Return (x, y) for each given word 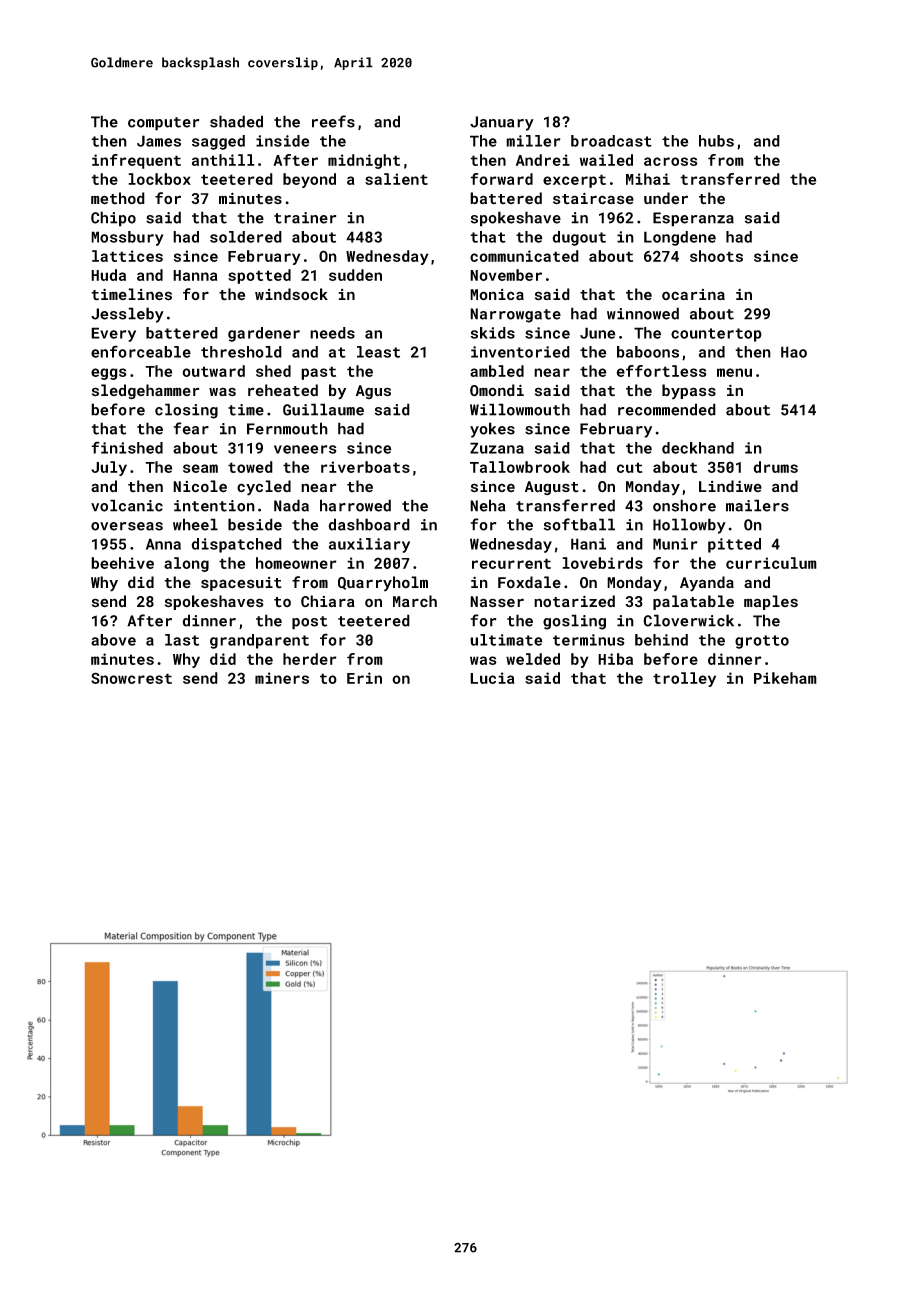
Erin (364, 678)
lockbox (159, 179)
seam (200, 468)
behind (661, 640)
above (113, 640)
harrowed (355, 505)
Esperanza (693, 219)
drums (775, 467)
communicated (524, 256)
